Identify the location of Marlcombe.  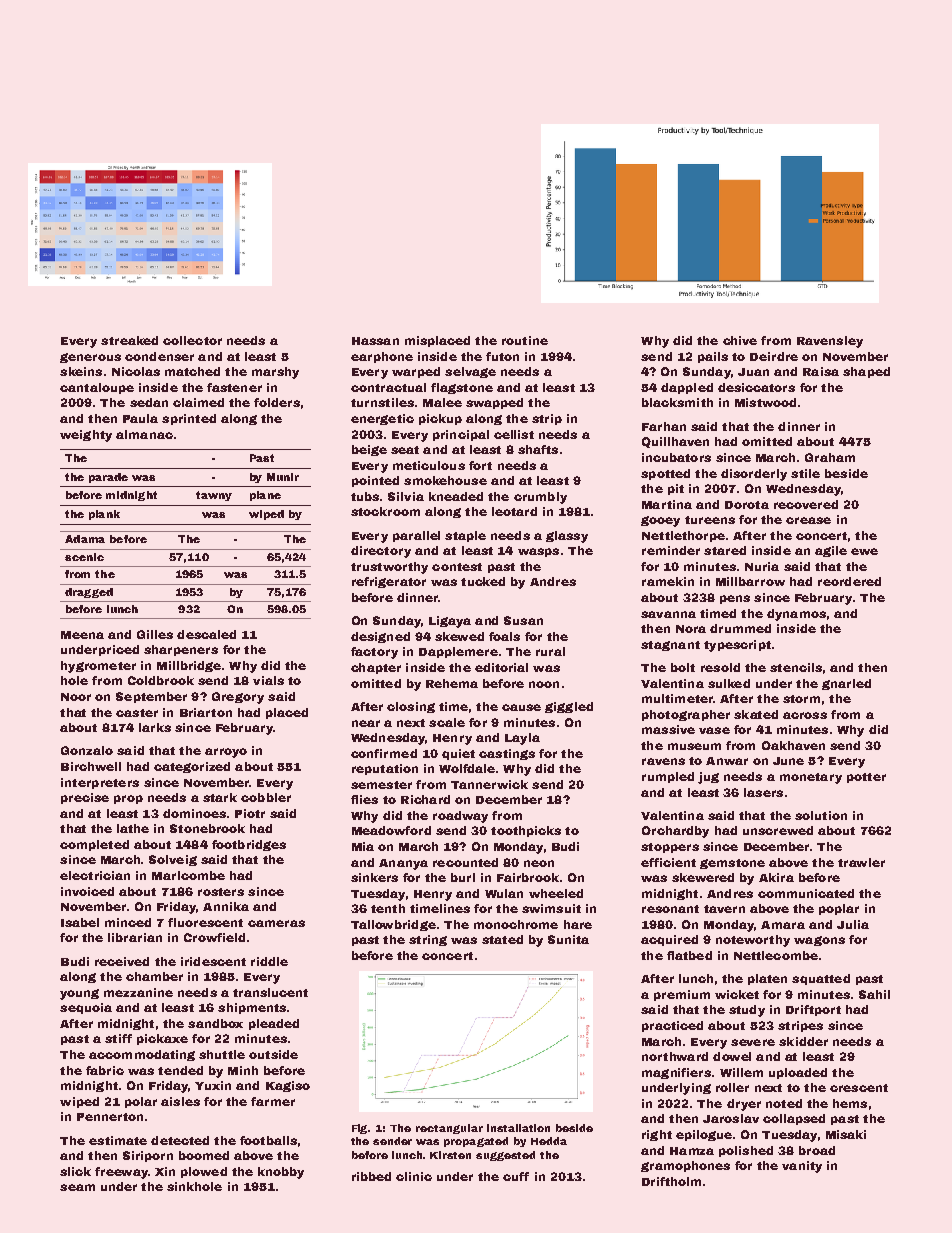
(188, 875).
